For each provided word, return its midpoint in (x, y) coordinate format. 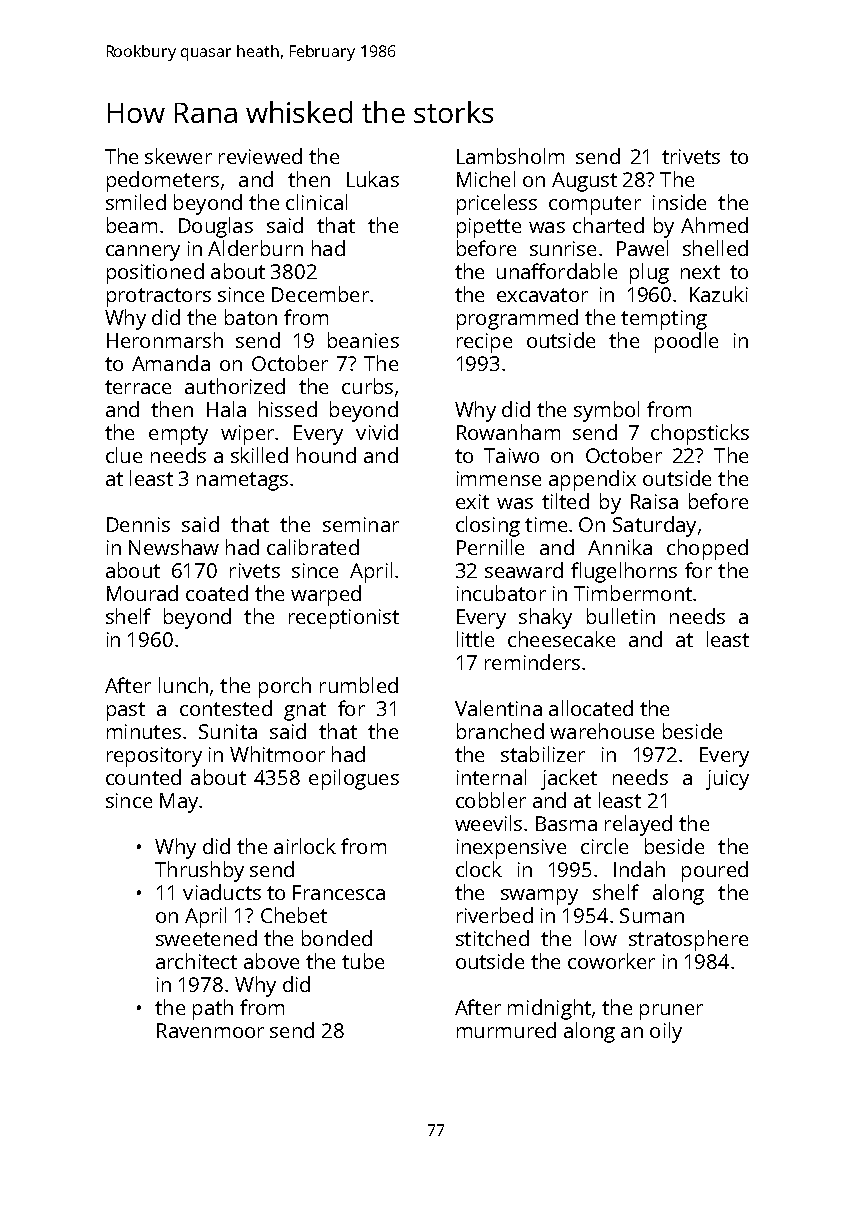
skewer (178, 156)
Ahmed (714, 225)
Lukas (373, 179)
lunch (183, 685)
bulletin (621, 616)
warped (326, 595)
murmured (506, 1030)
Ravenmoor (210, 1030)
